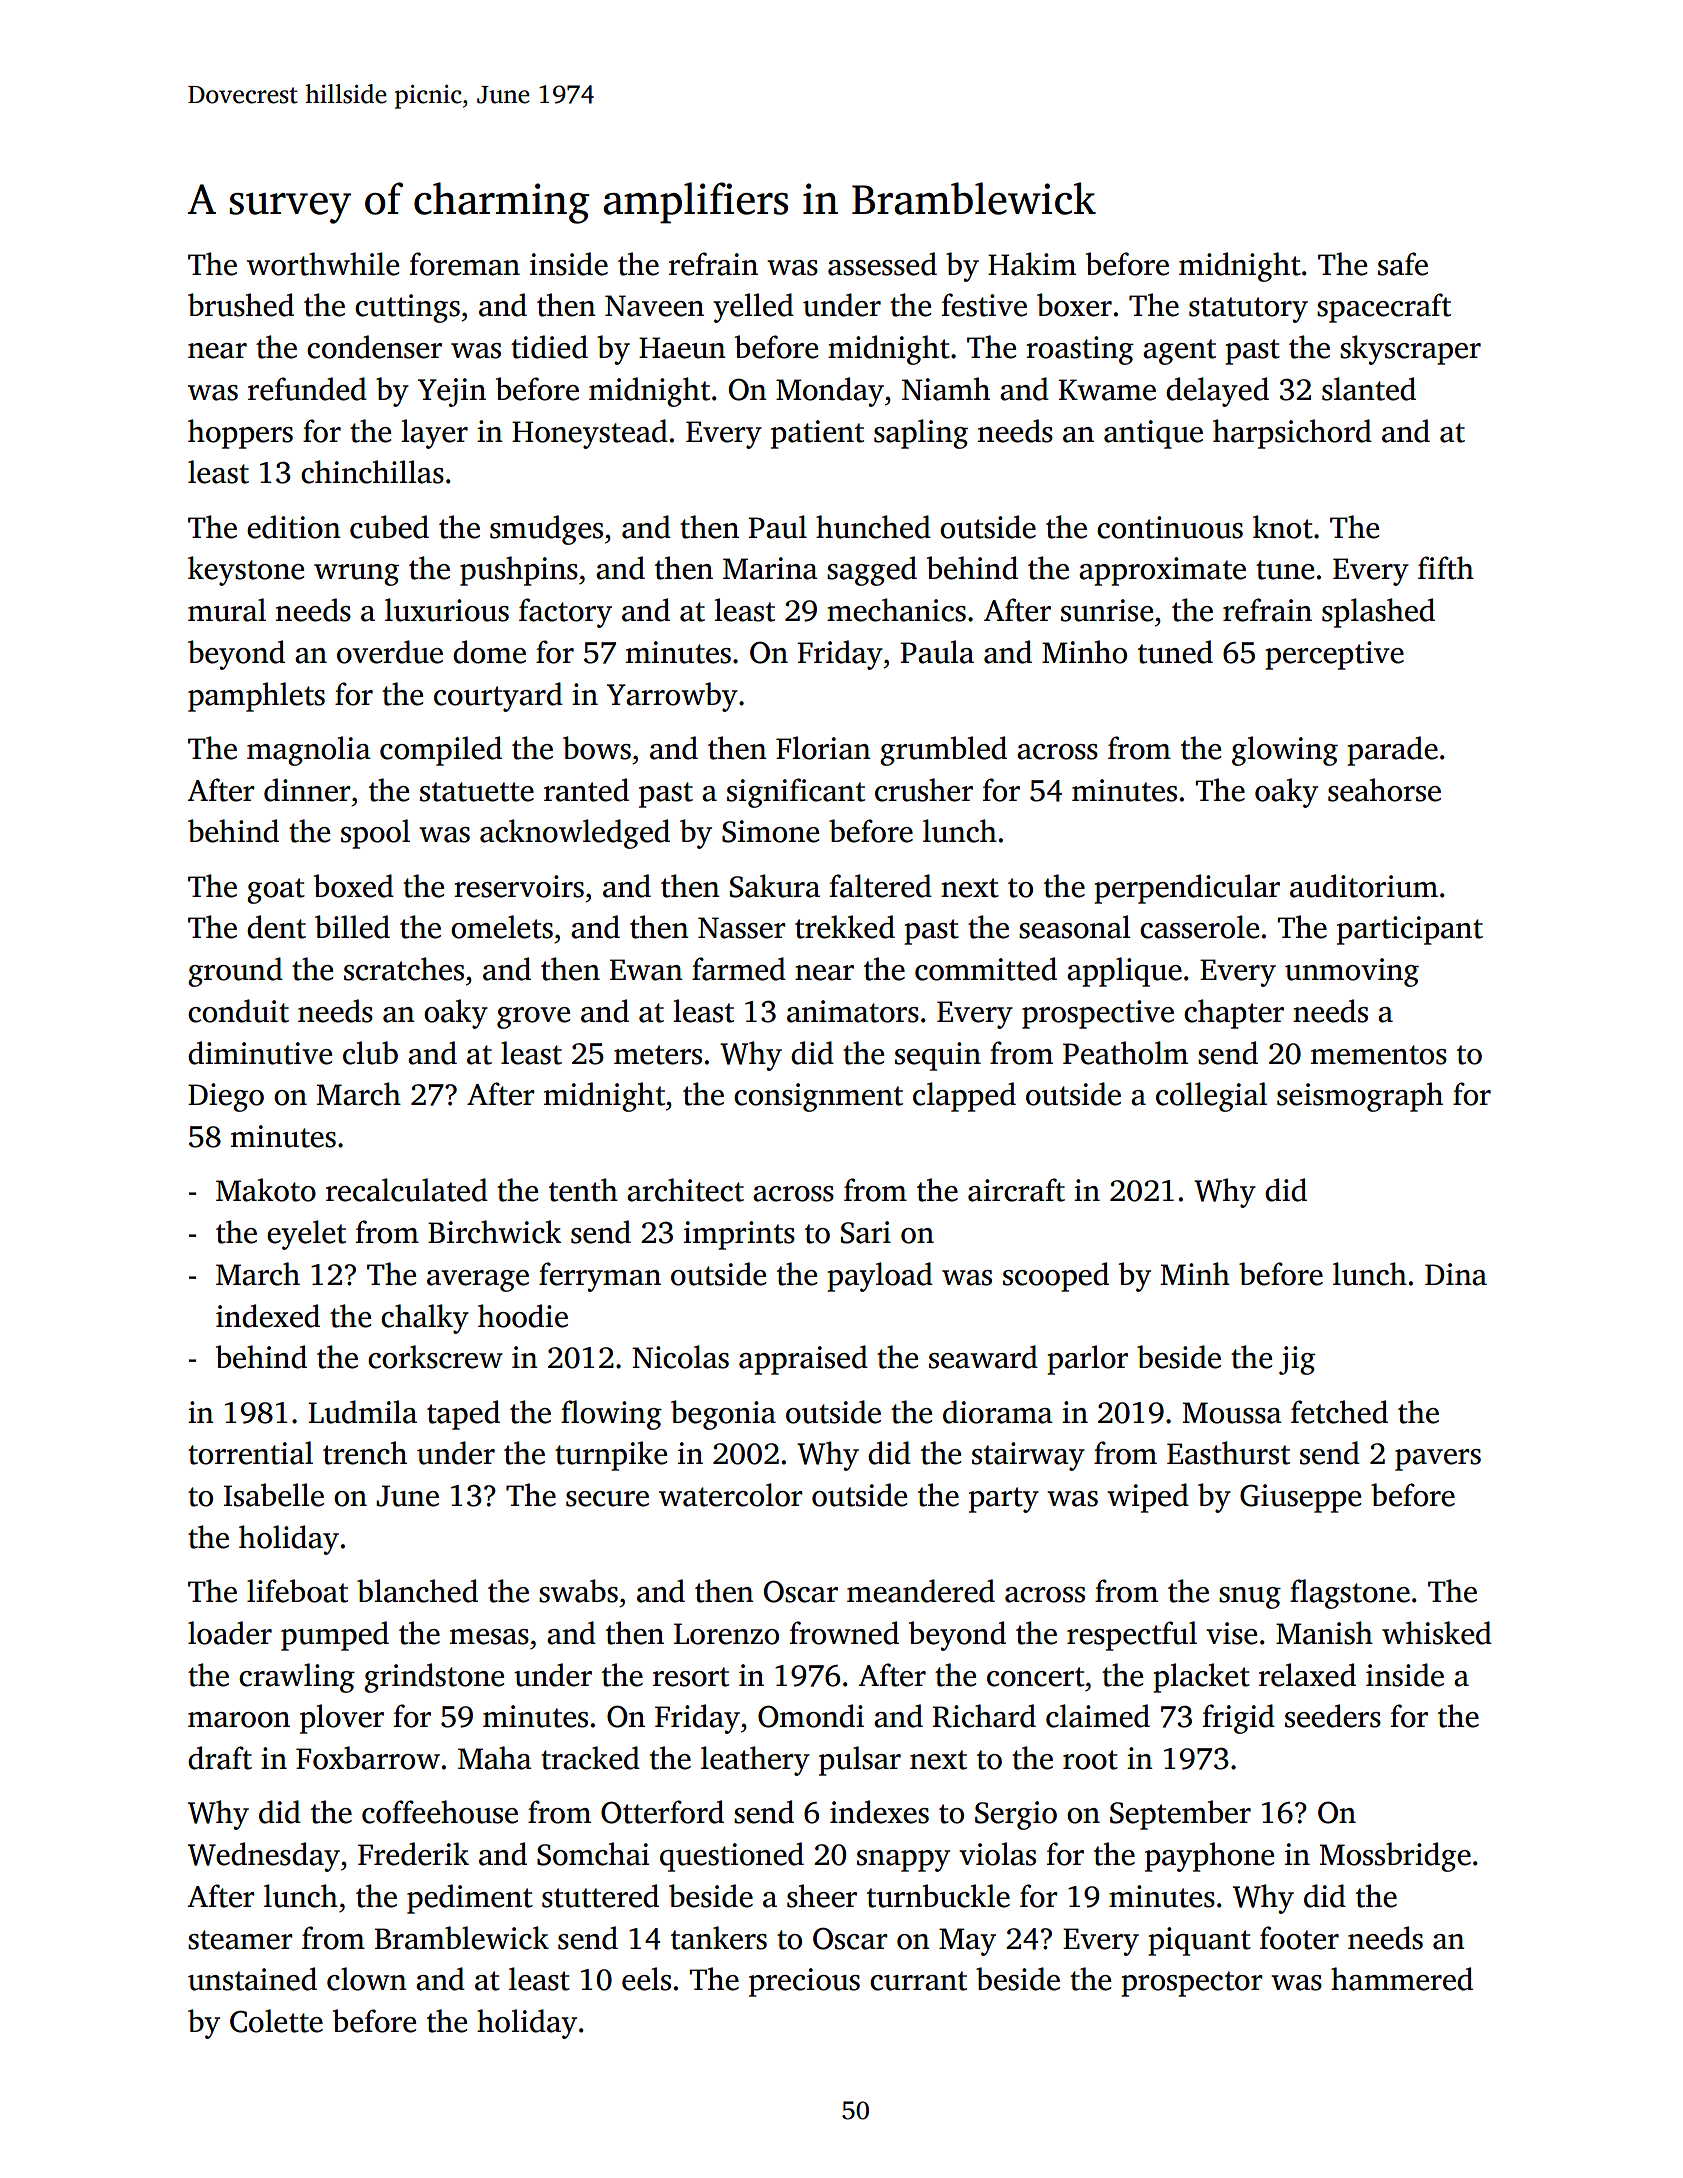  What do you see at coordinates (1403, 264) in the image?
I see `safe` at bounding box center [1403, 264].
